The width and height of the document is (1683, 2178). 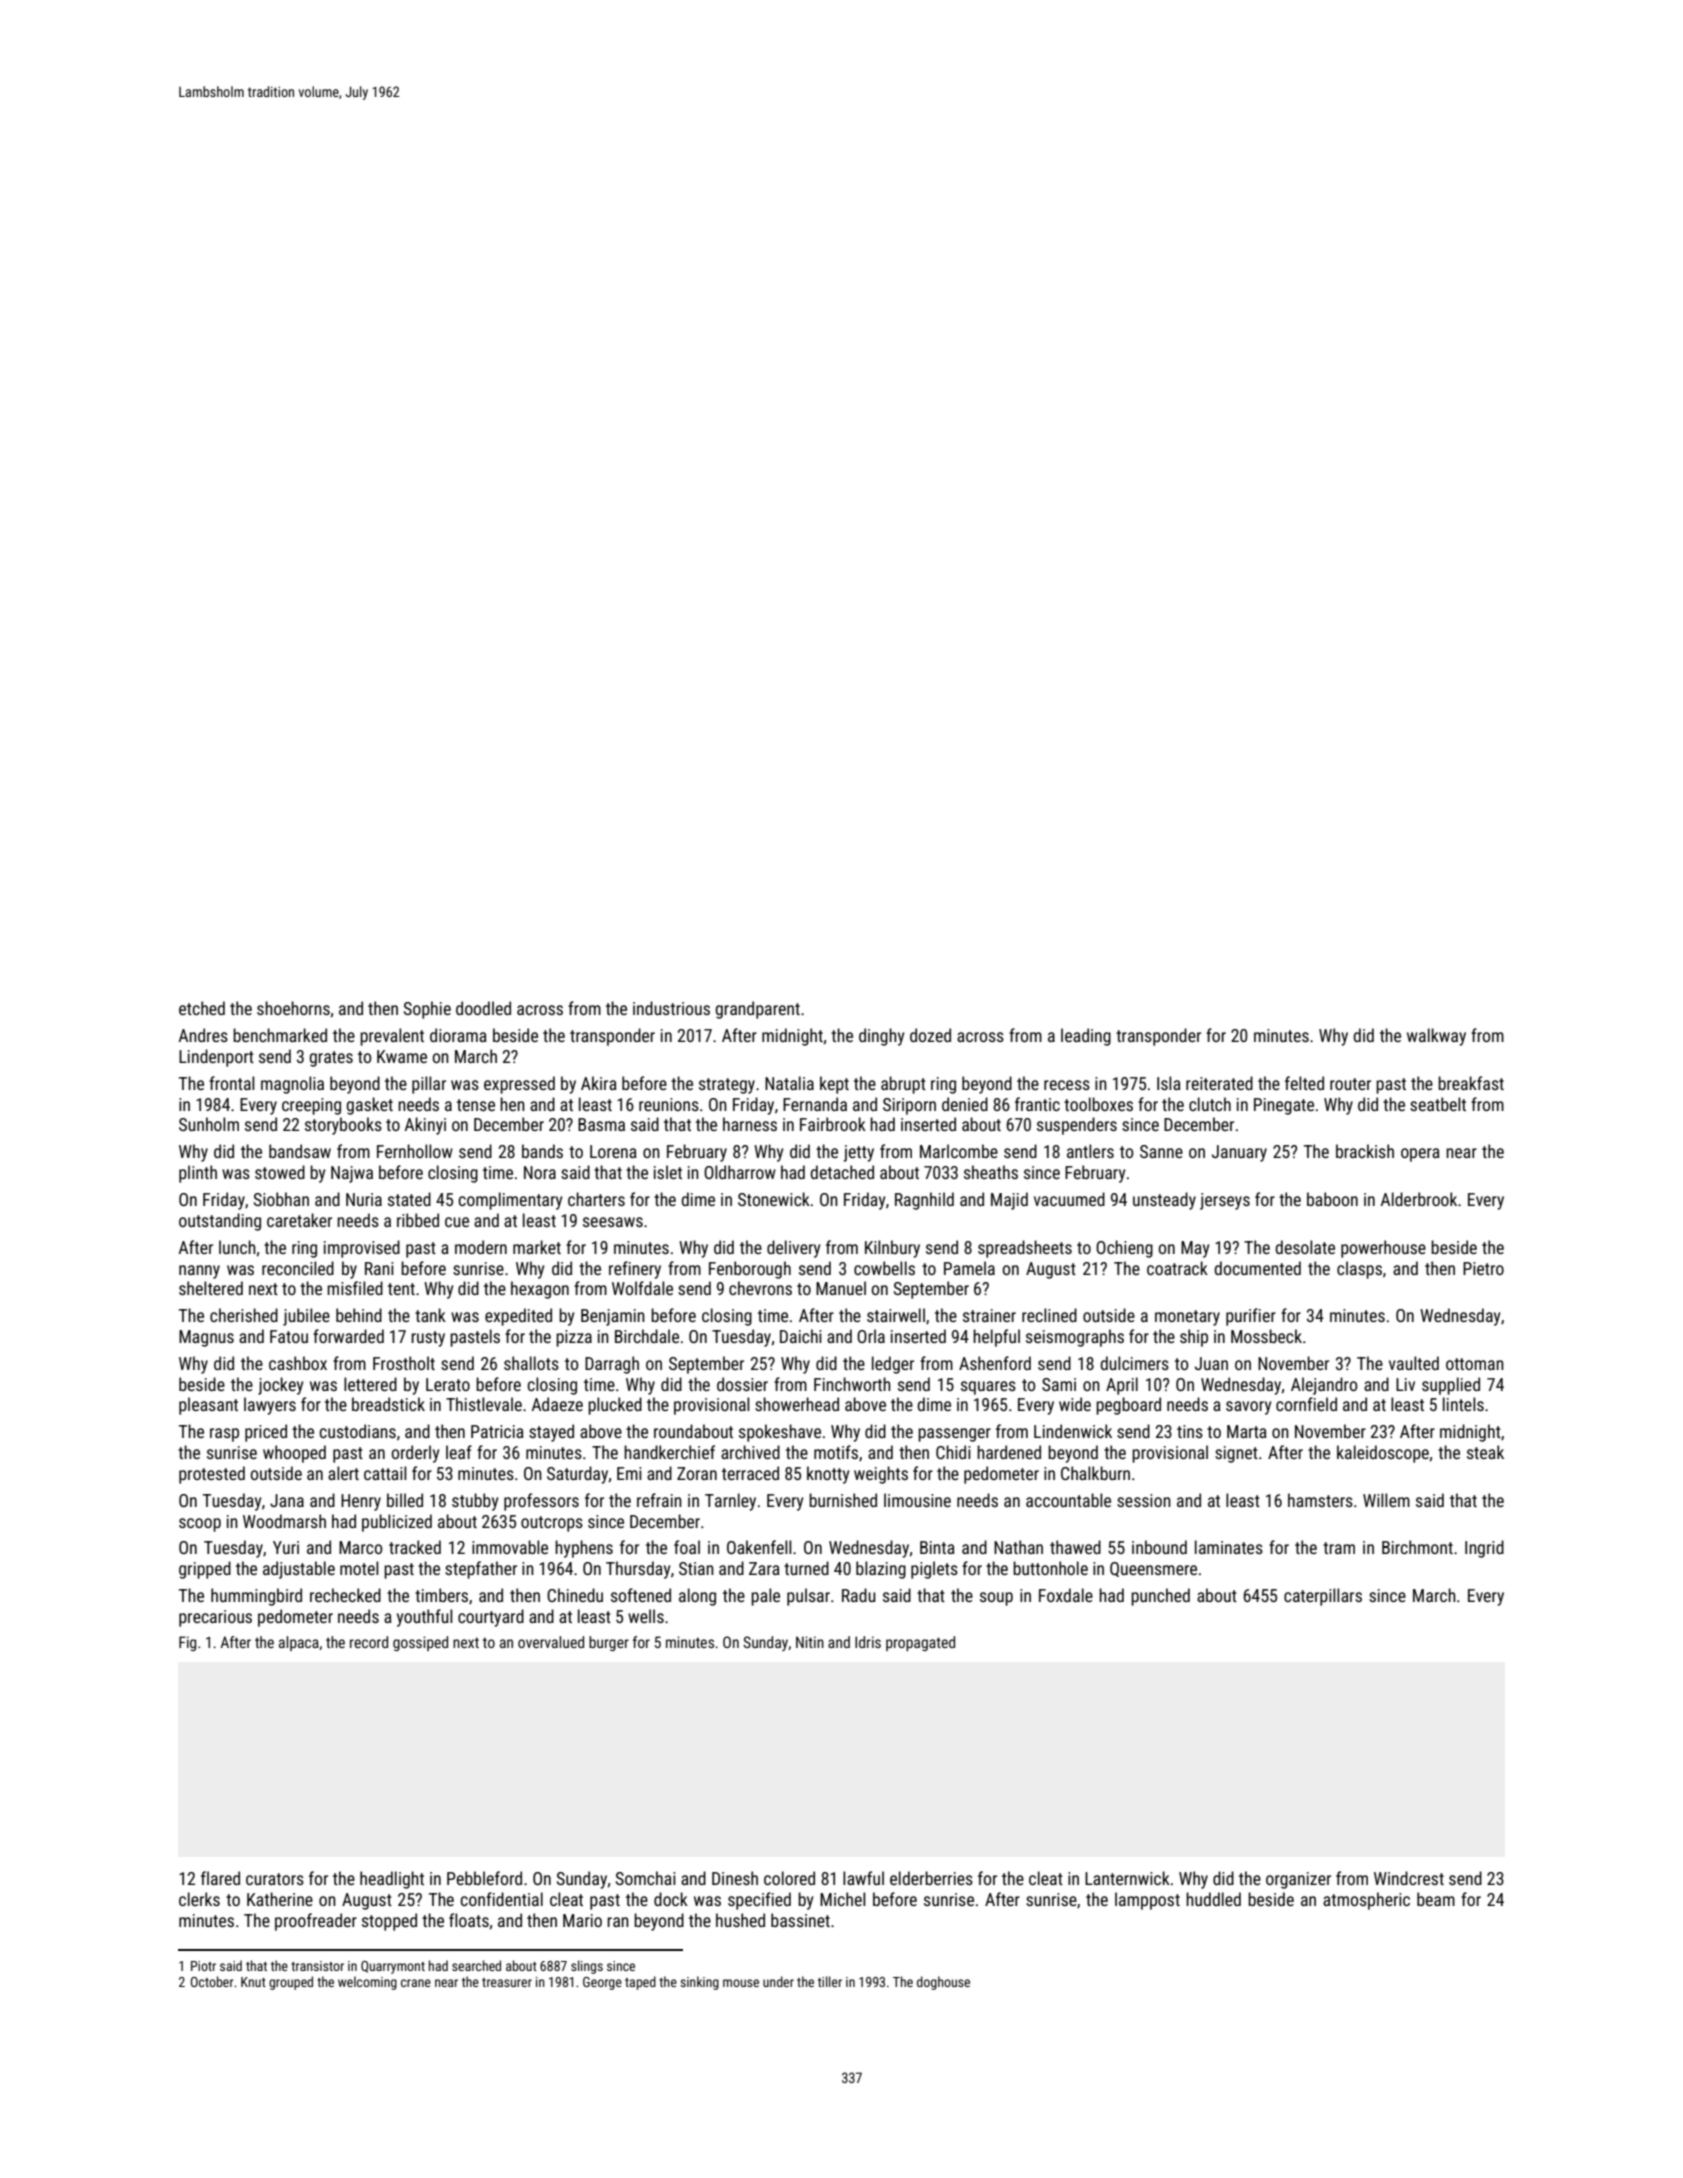 I want to click on treasurer, so click(x=507, y=1982).
